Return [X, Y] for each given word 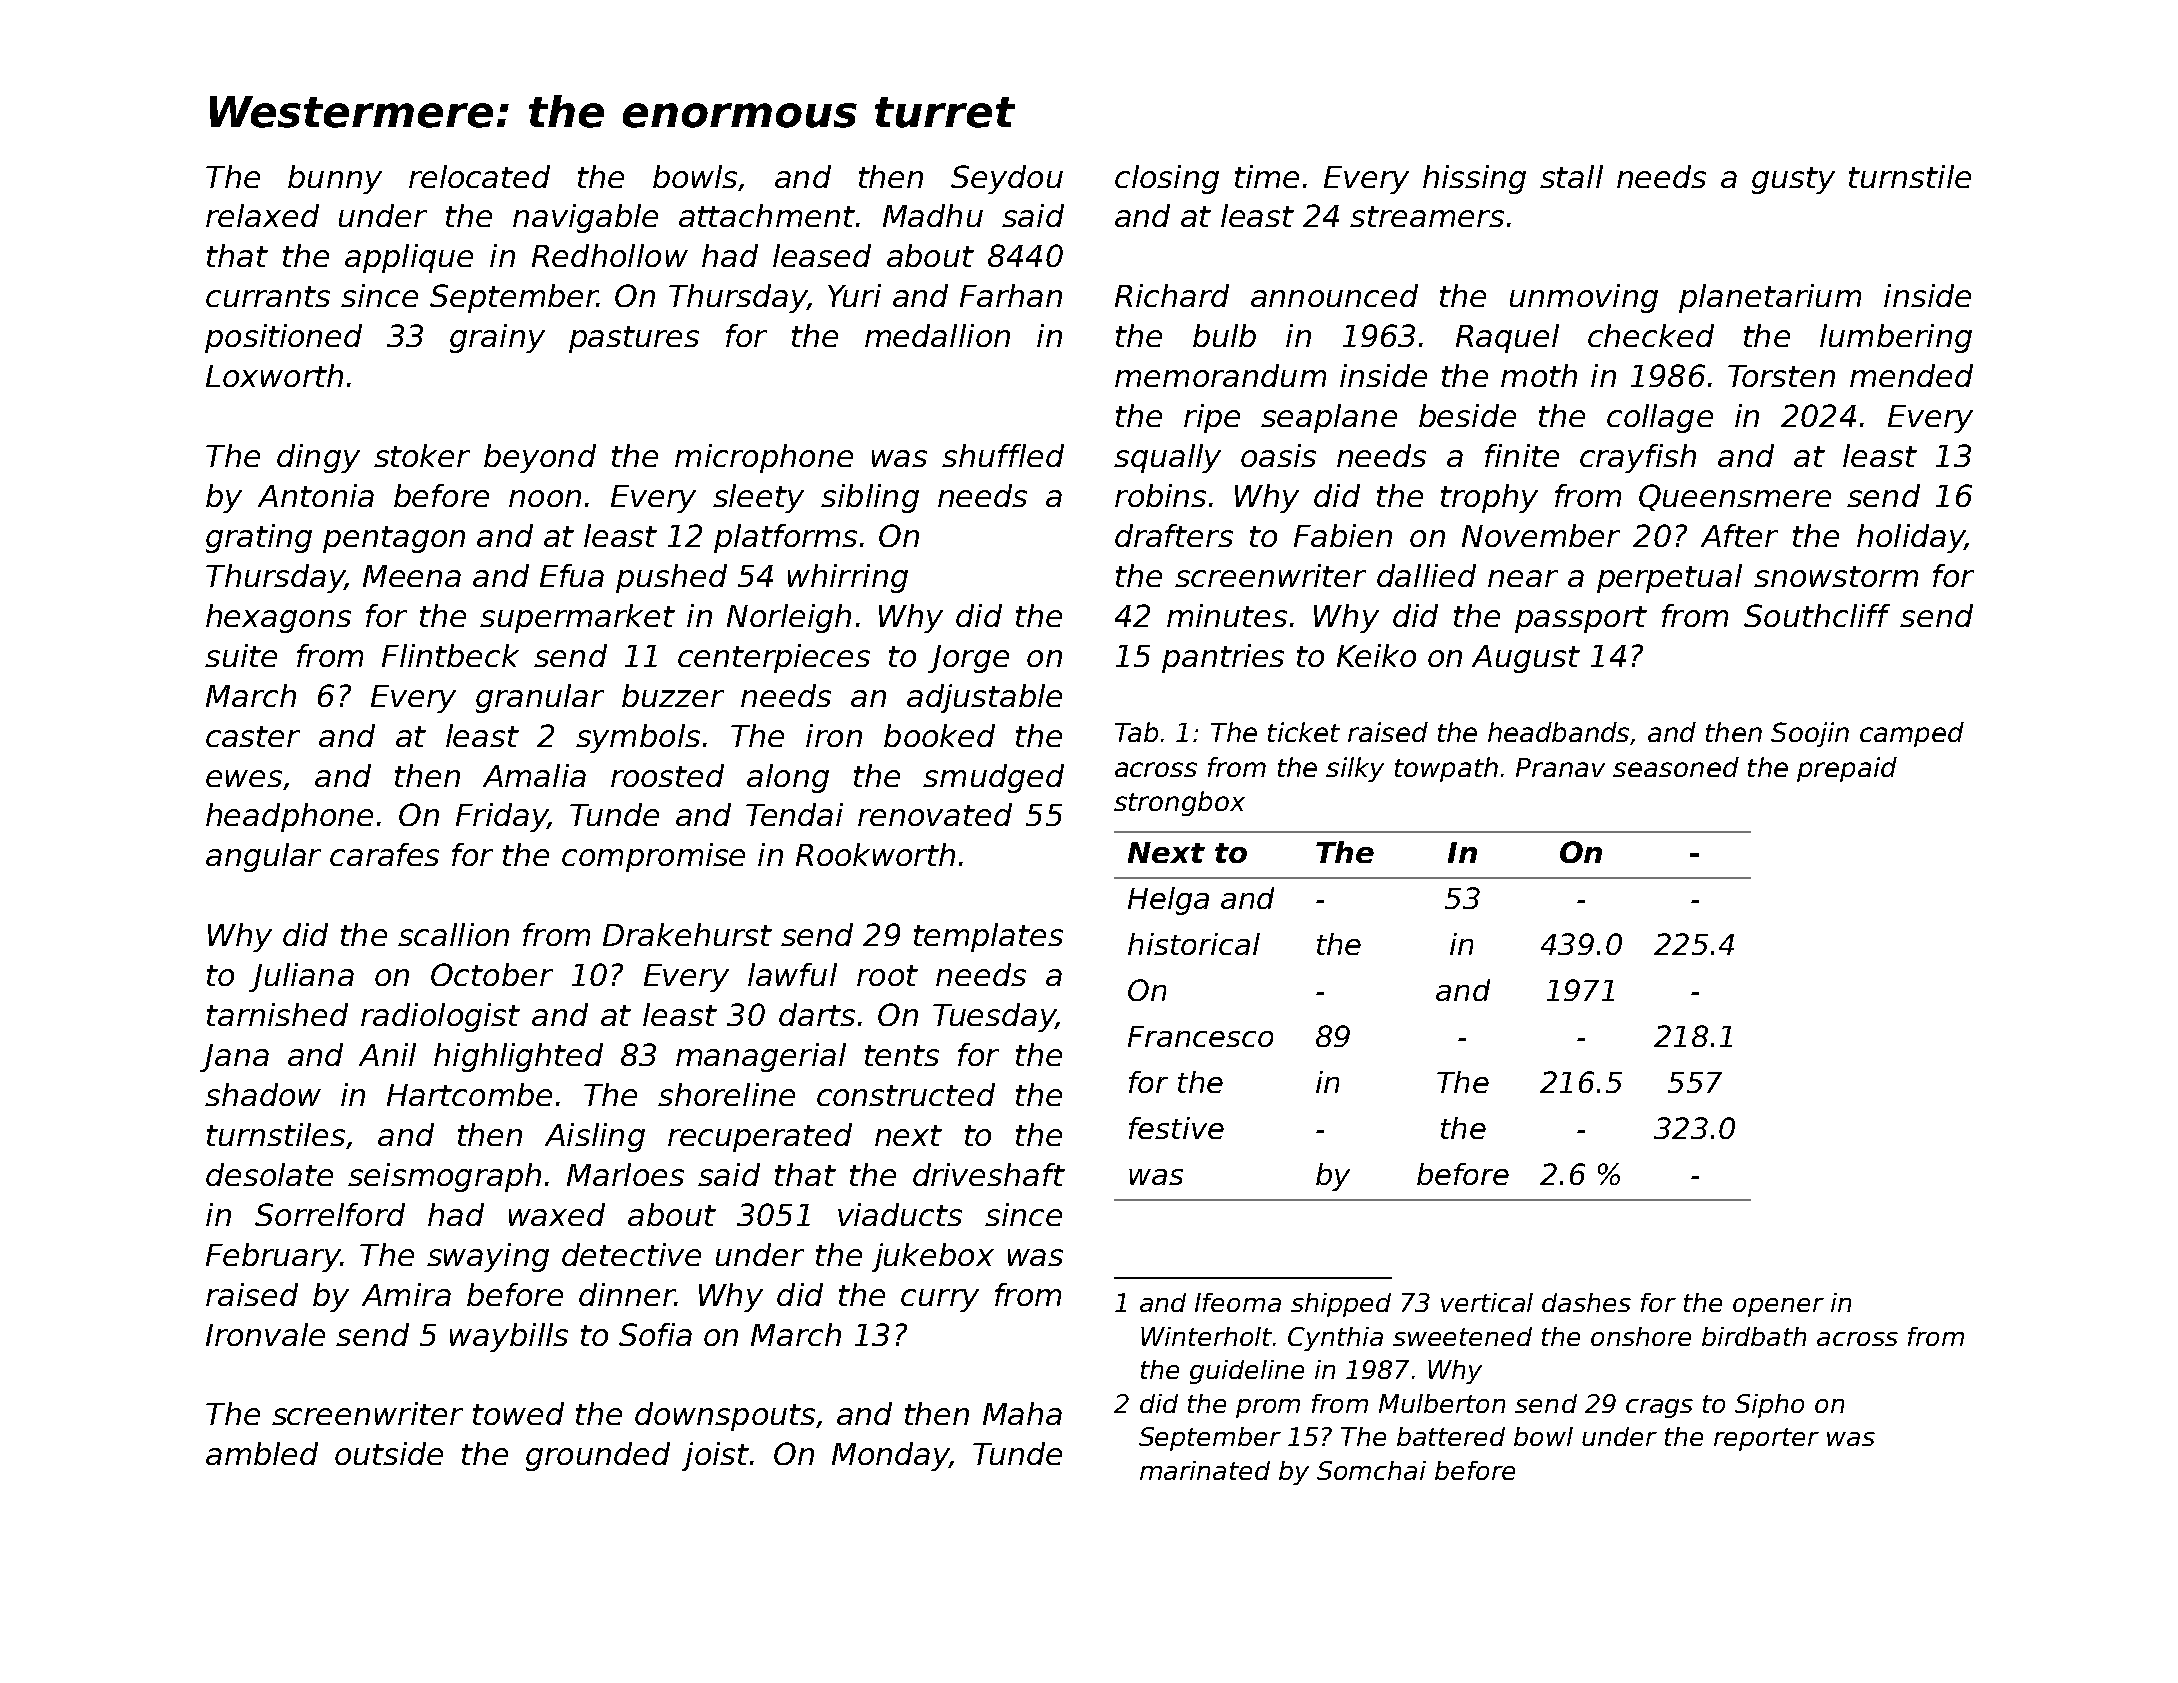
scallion [453, 934]
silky [1355, 769]
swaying [488, 1257]
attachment [767, 215]
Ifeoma [1238, 1302]
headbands [1558, 732]
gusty [1793, 180]
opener [1778, 1307]
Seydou [1007, 179]
